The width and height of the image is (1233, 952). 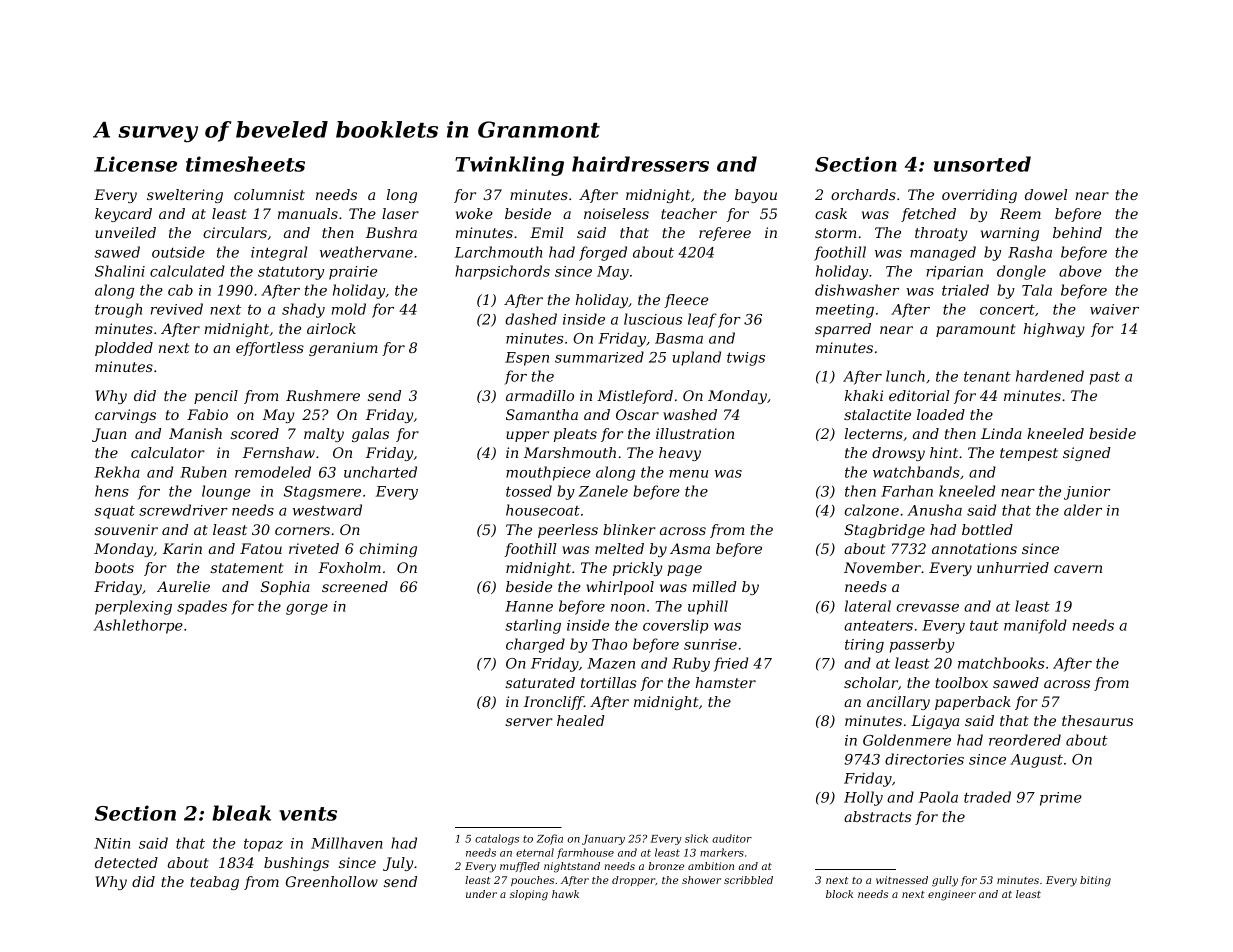 What do you see at coordinates (731, 664) in the image?
I see `fried` at bounding box center [731, 664].
